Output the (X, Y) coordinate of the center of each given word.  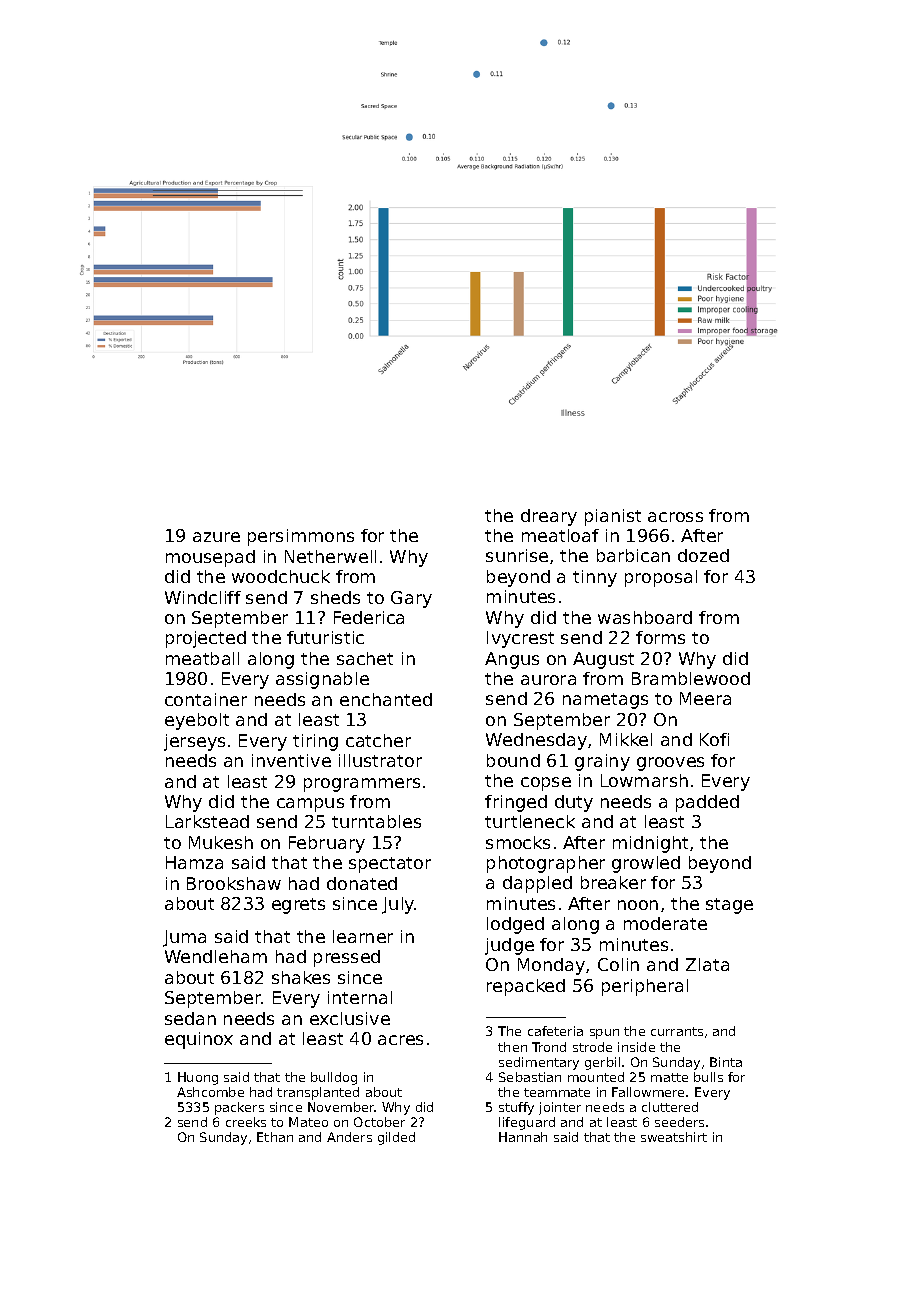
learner (363, 936)
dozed (703, 555)
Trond (549, 1047)
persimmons (301, 537)
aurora (548, 680)
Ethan (275, 1137)
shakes (301, 977)
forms (660, 637)
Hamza (194, 862)
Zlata (707, 964)
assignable (322, 680)
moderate (665, 923)
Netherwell (330, 556)
